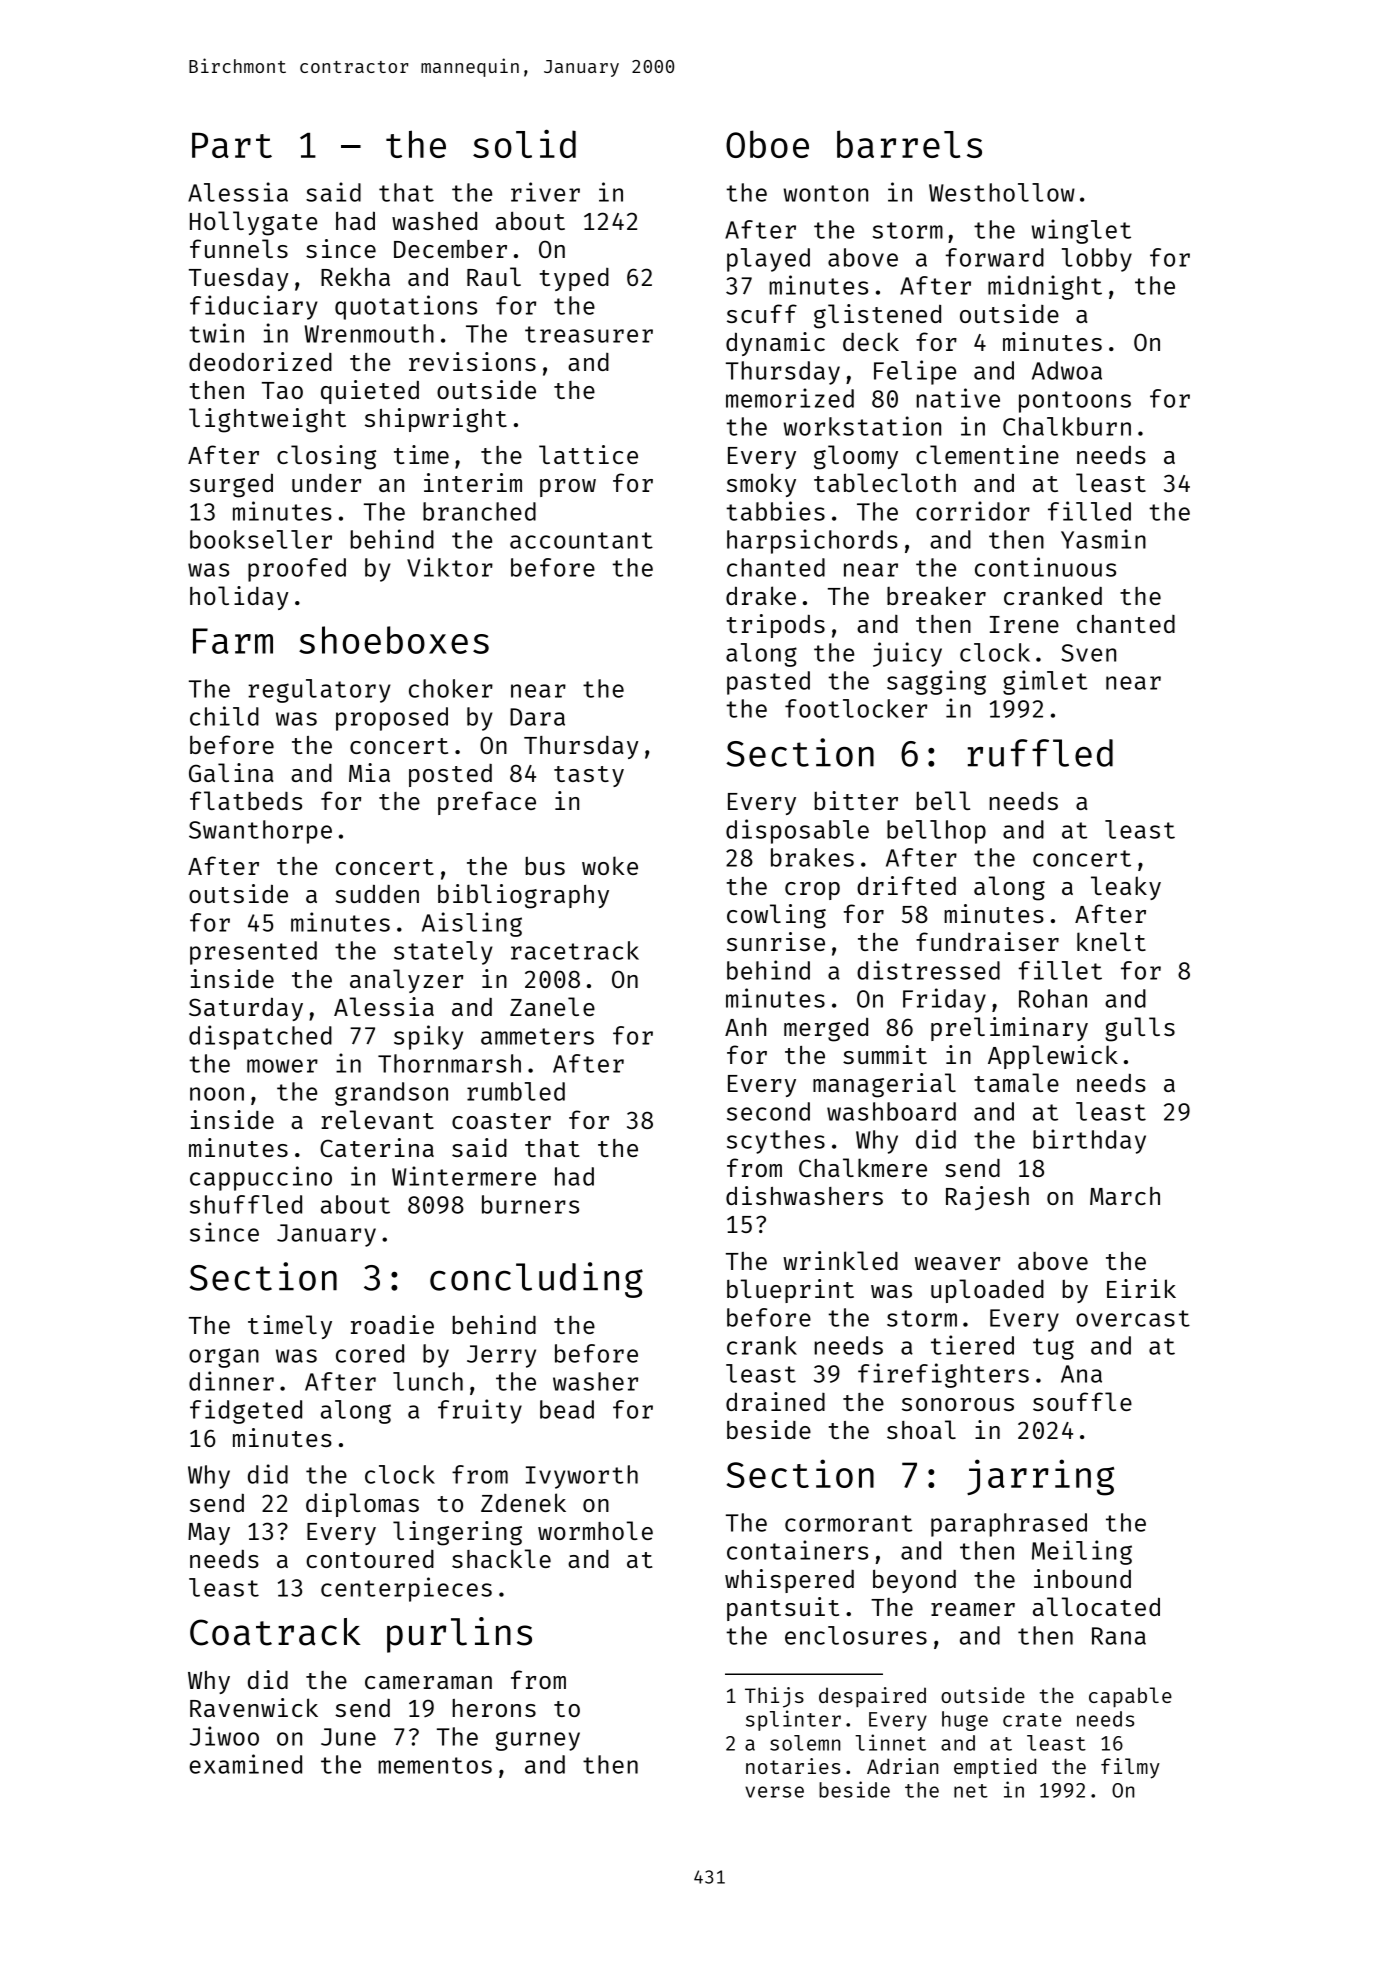 This image has width=1386, height=1969. What do you see at coordinates (767, 144) in the image?
I see `Oboe` at bounding box center [767, 144].
